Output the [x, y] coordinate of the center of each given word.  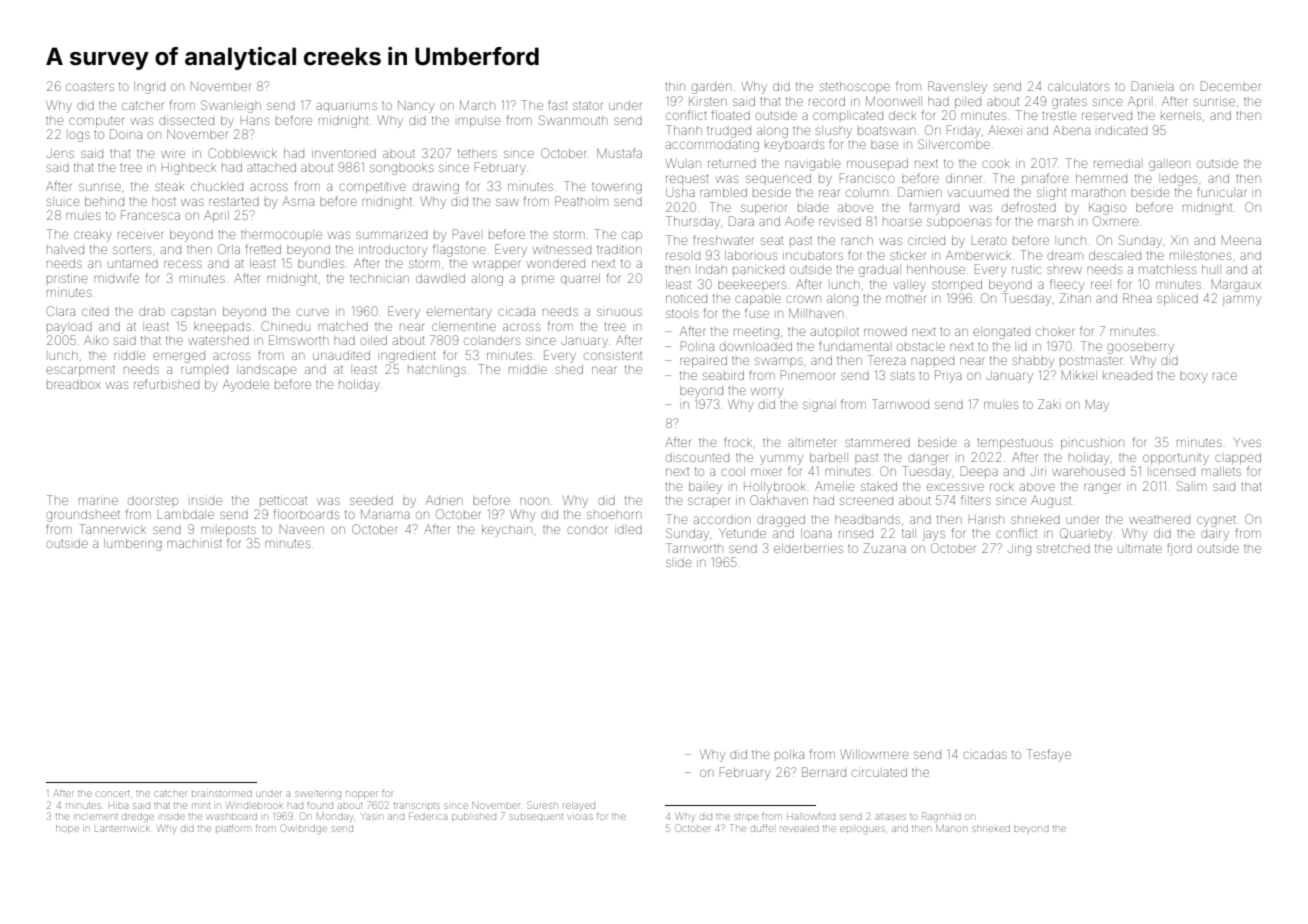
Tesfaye [1049, 755]
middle [528, 370]
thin [675, 86]
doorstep [153, 501]
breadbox [74, 385]
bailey [705, 488]
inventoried [344, 154]
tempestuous [1015, 444]
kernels [1181, 116]
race [1225, 376]
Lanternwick [122, 829]
